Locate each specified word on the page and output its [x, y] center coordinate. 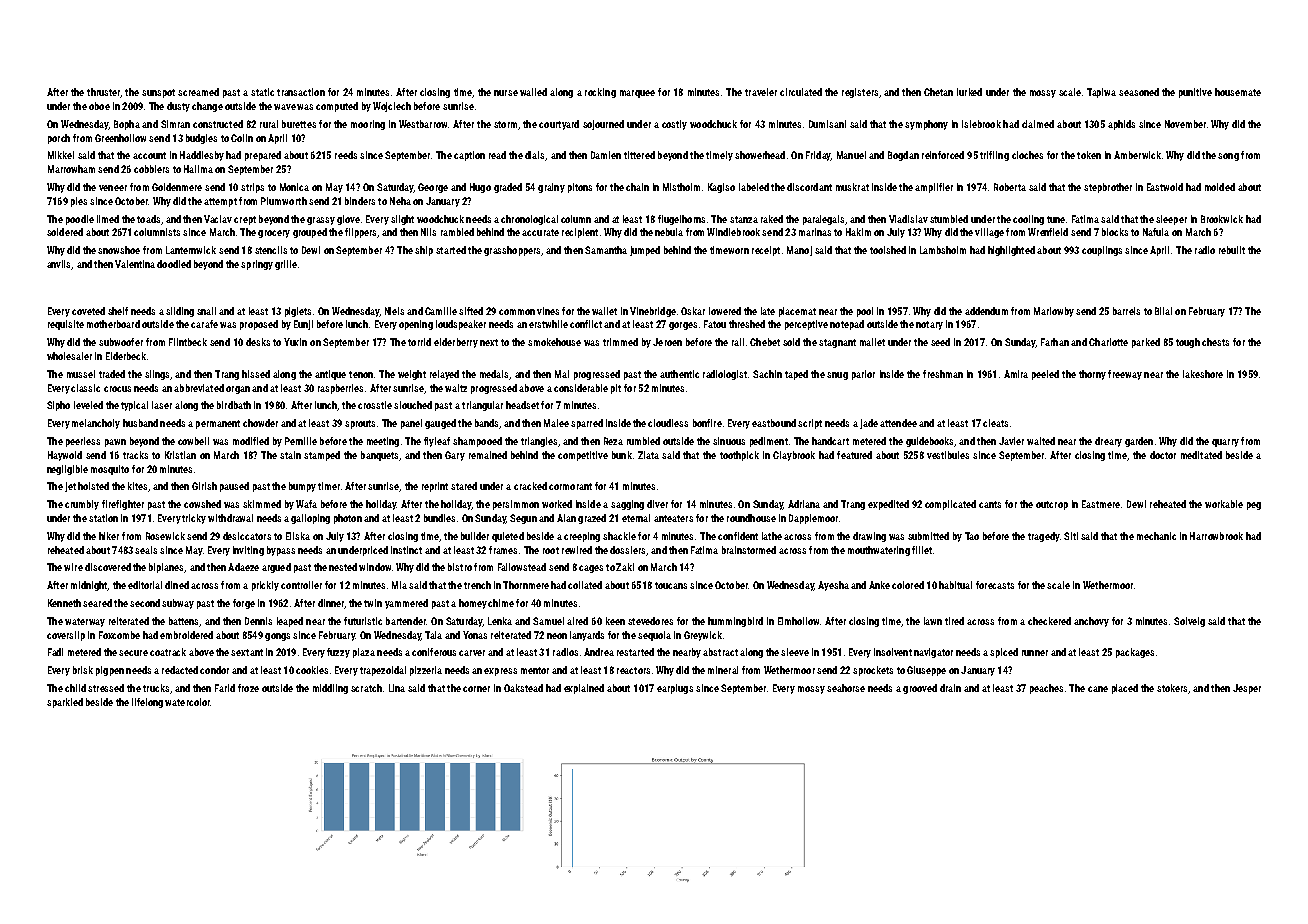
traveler [761, 92]
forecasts [995, 585]
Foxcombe [119, 635]
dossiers [627, 550]
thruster [103, 92]
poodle [80, 220]
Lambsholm [943, 250]
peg [1254, 506]
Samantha [606, 250]
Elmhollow [798, 621]
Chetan [938, 92]
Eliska [298, 536]
